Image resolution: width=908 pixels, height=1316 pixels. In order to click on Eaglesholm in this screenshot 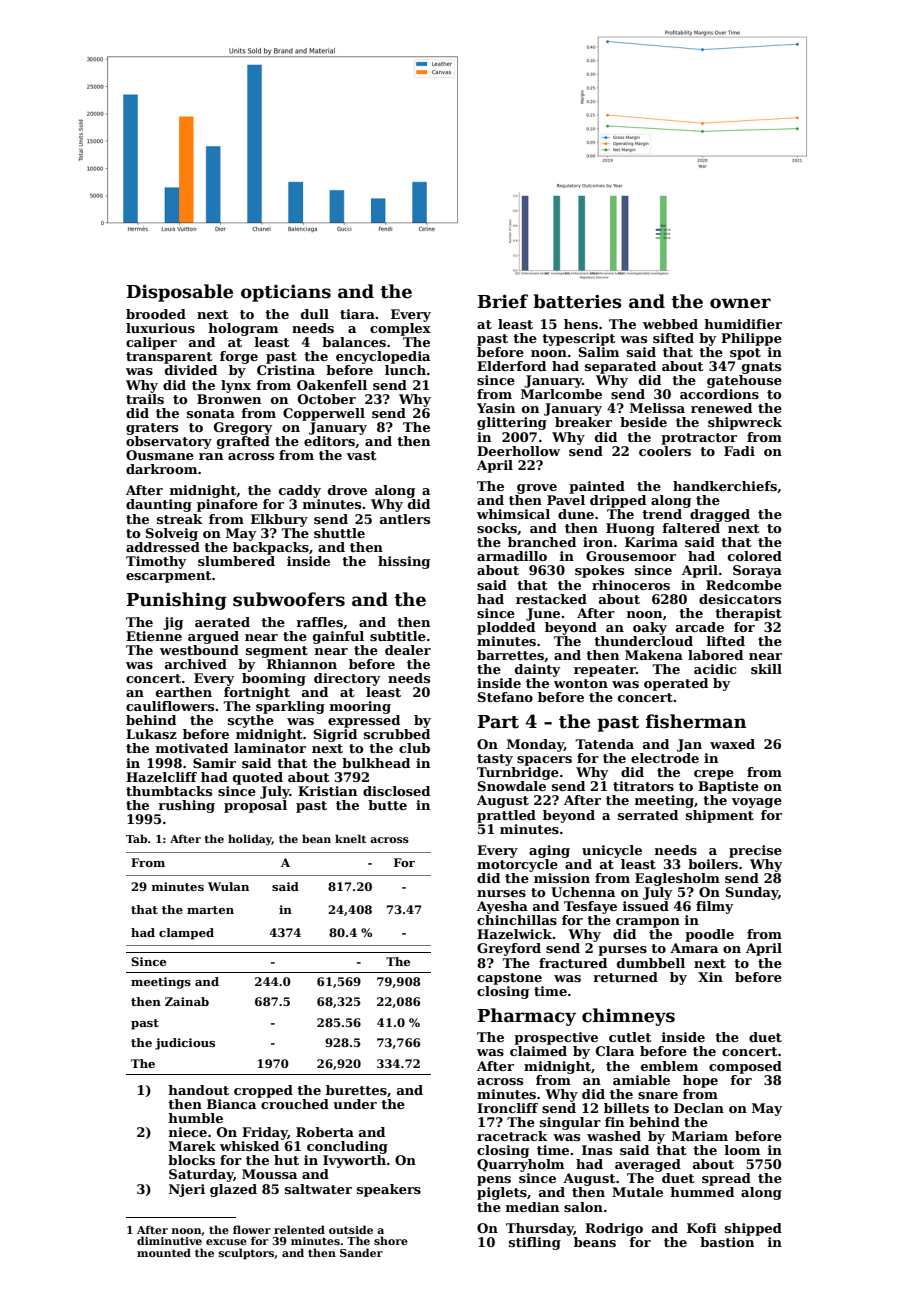, I will do `click(677, 879)`.
